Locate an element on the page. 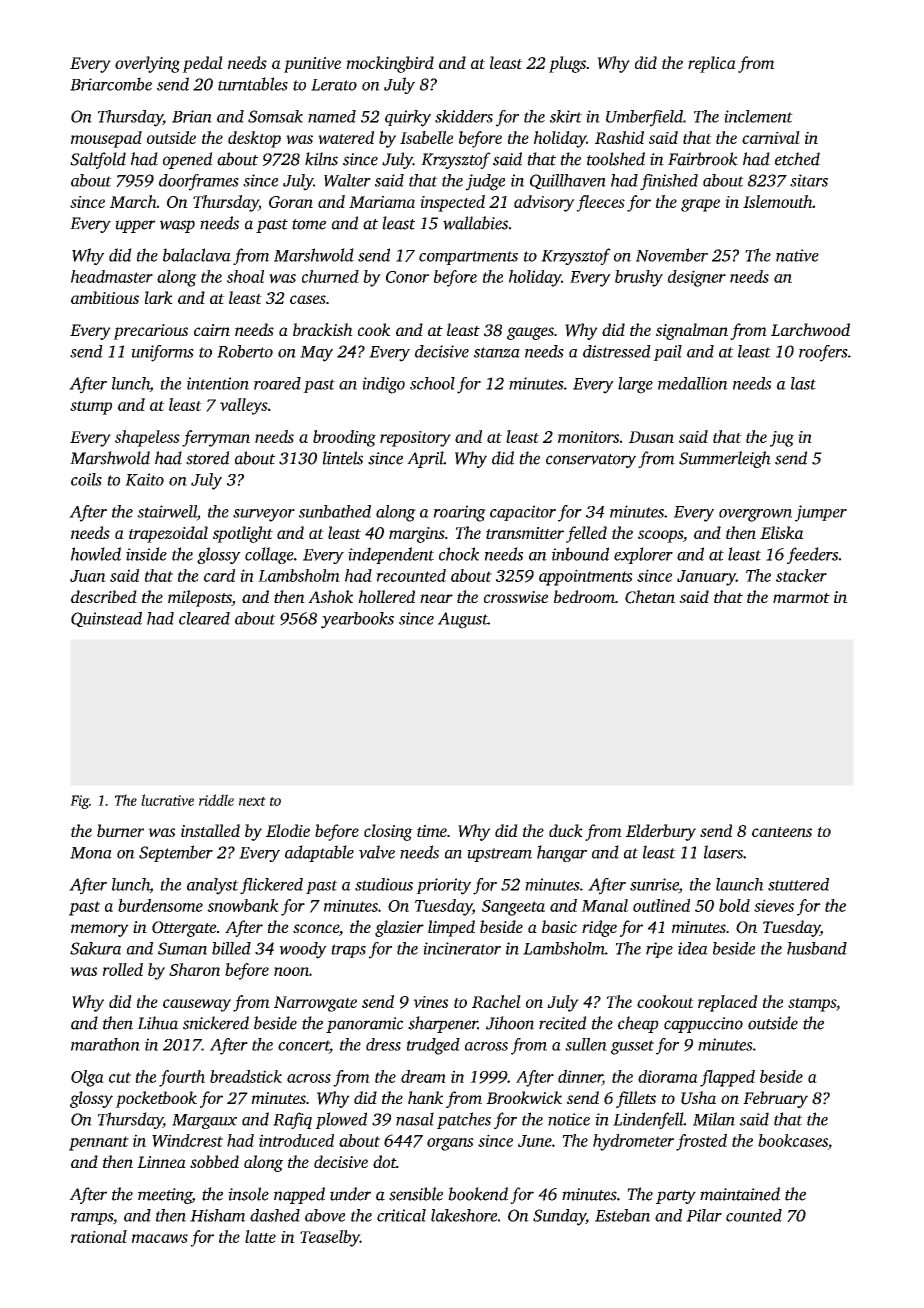  canteens is located at coordinates (782, 832).
